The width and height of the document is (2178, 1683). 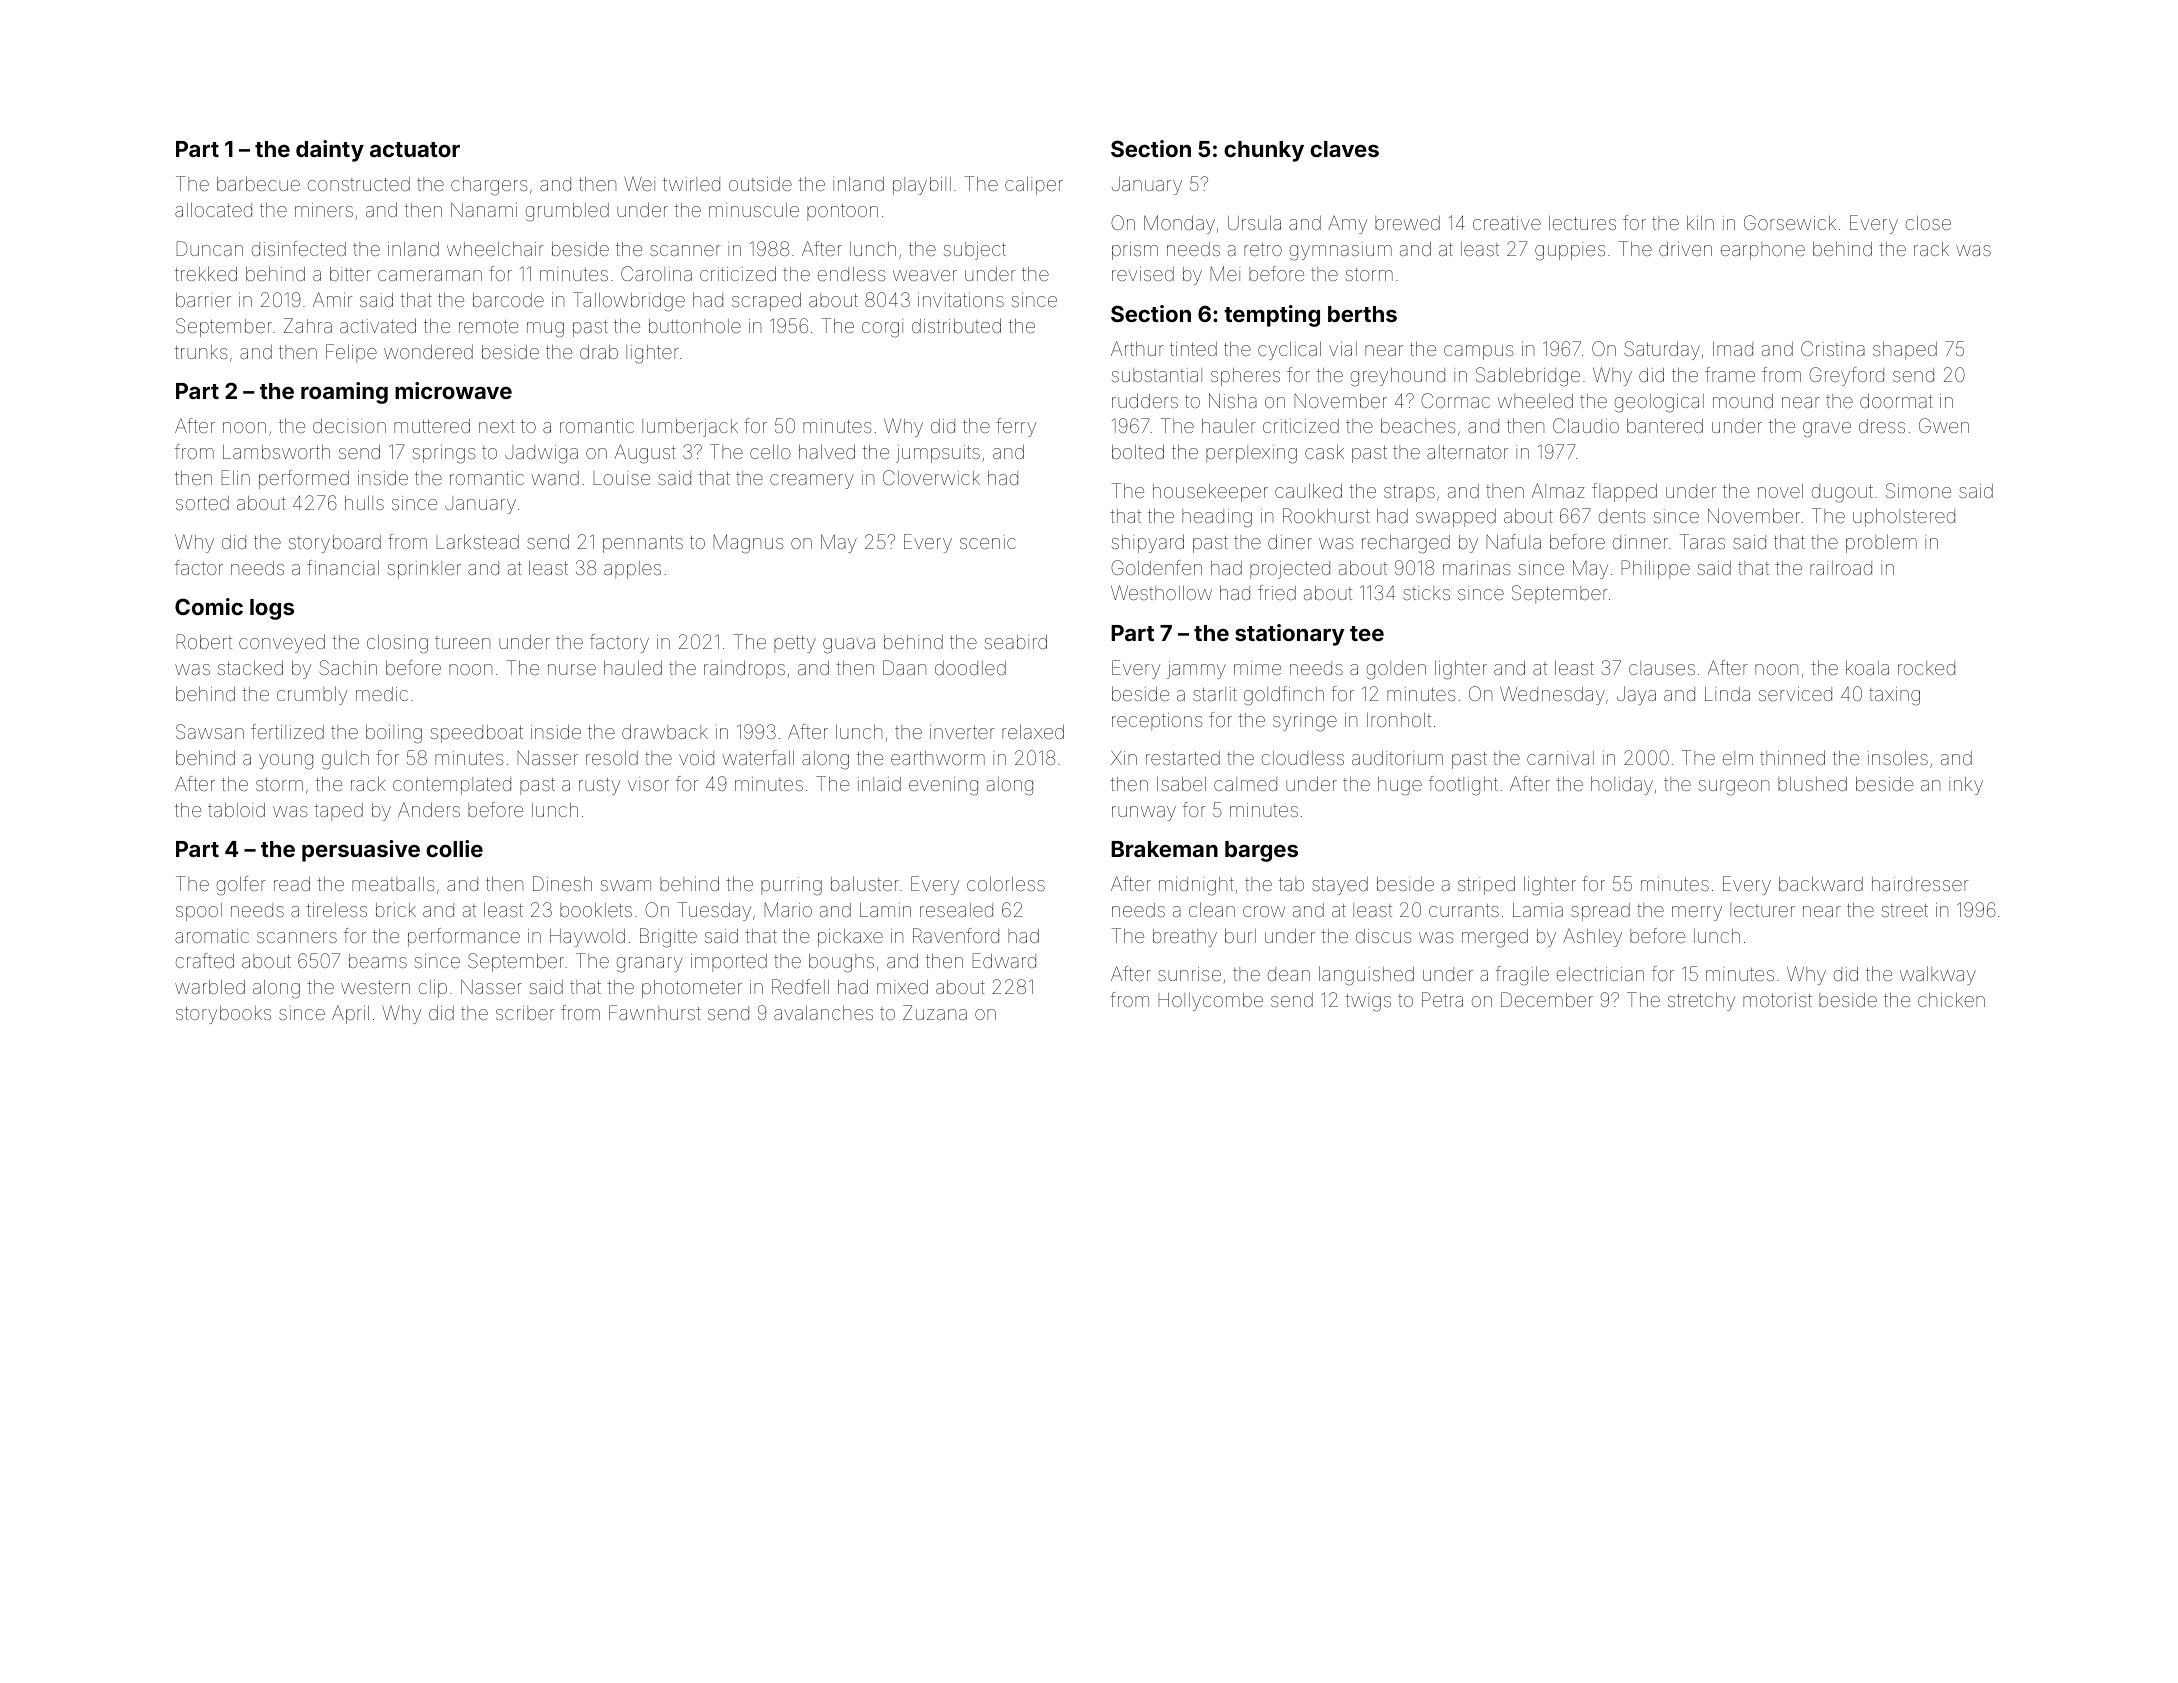 I want to click on financial, so click(x=343, y=567).
